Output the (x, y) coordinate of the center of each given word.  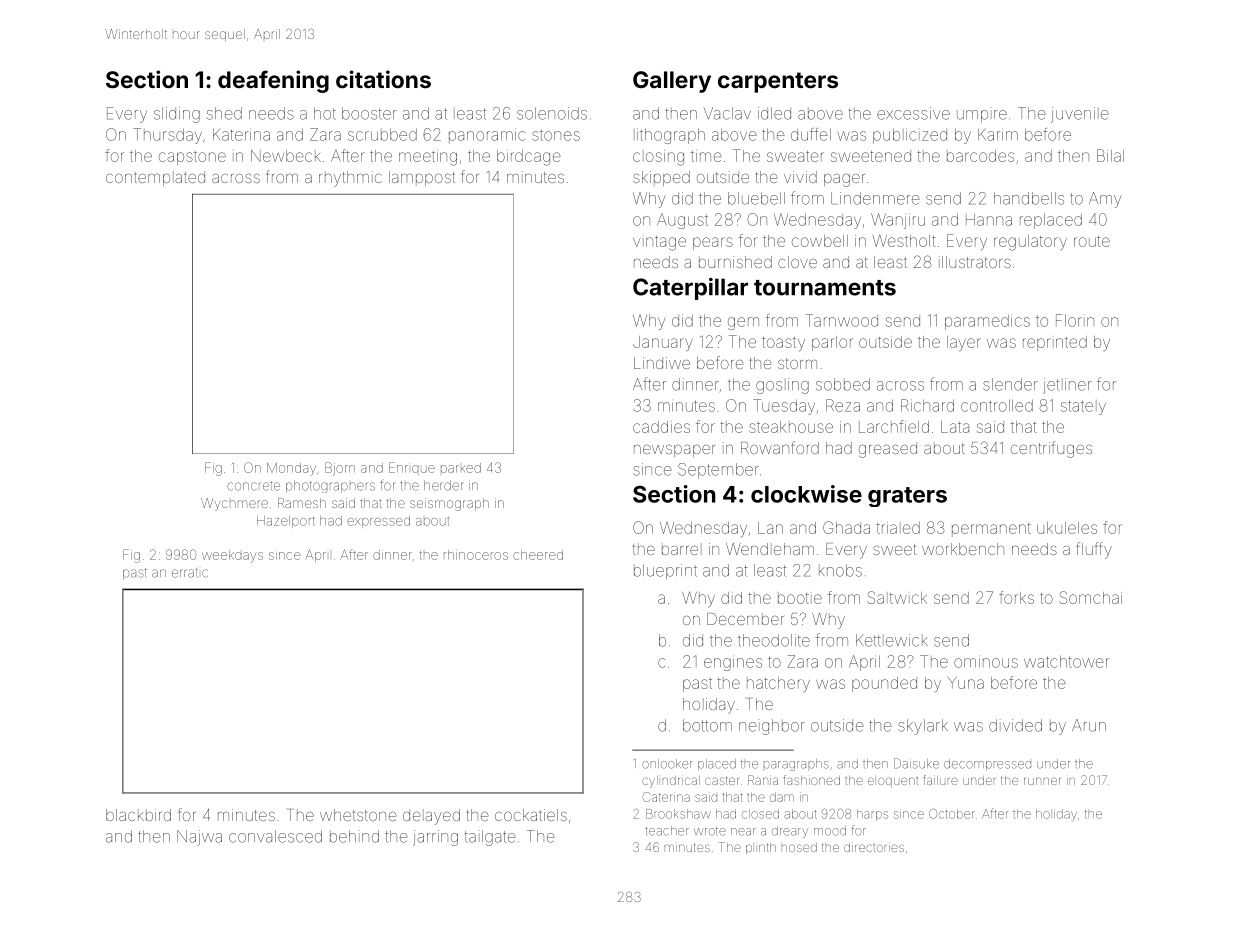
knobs (840, 570)
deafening (273, 81)
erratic (190, 573)
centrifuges (1051, 449)
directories (874, 847)
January (663, 343)
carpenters (778, 82)
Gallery (672, 82)
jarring (435, 838)
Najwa (199, 838)
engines (733, 664)
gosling (782, 386)
